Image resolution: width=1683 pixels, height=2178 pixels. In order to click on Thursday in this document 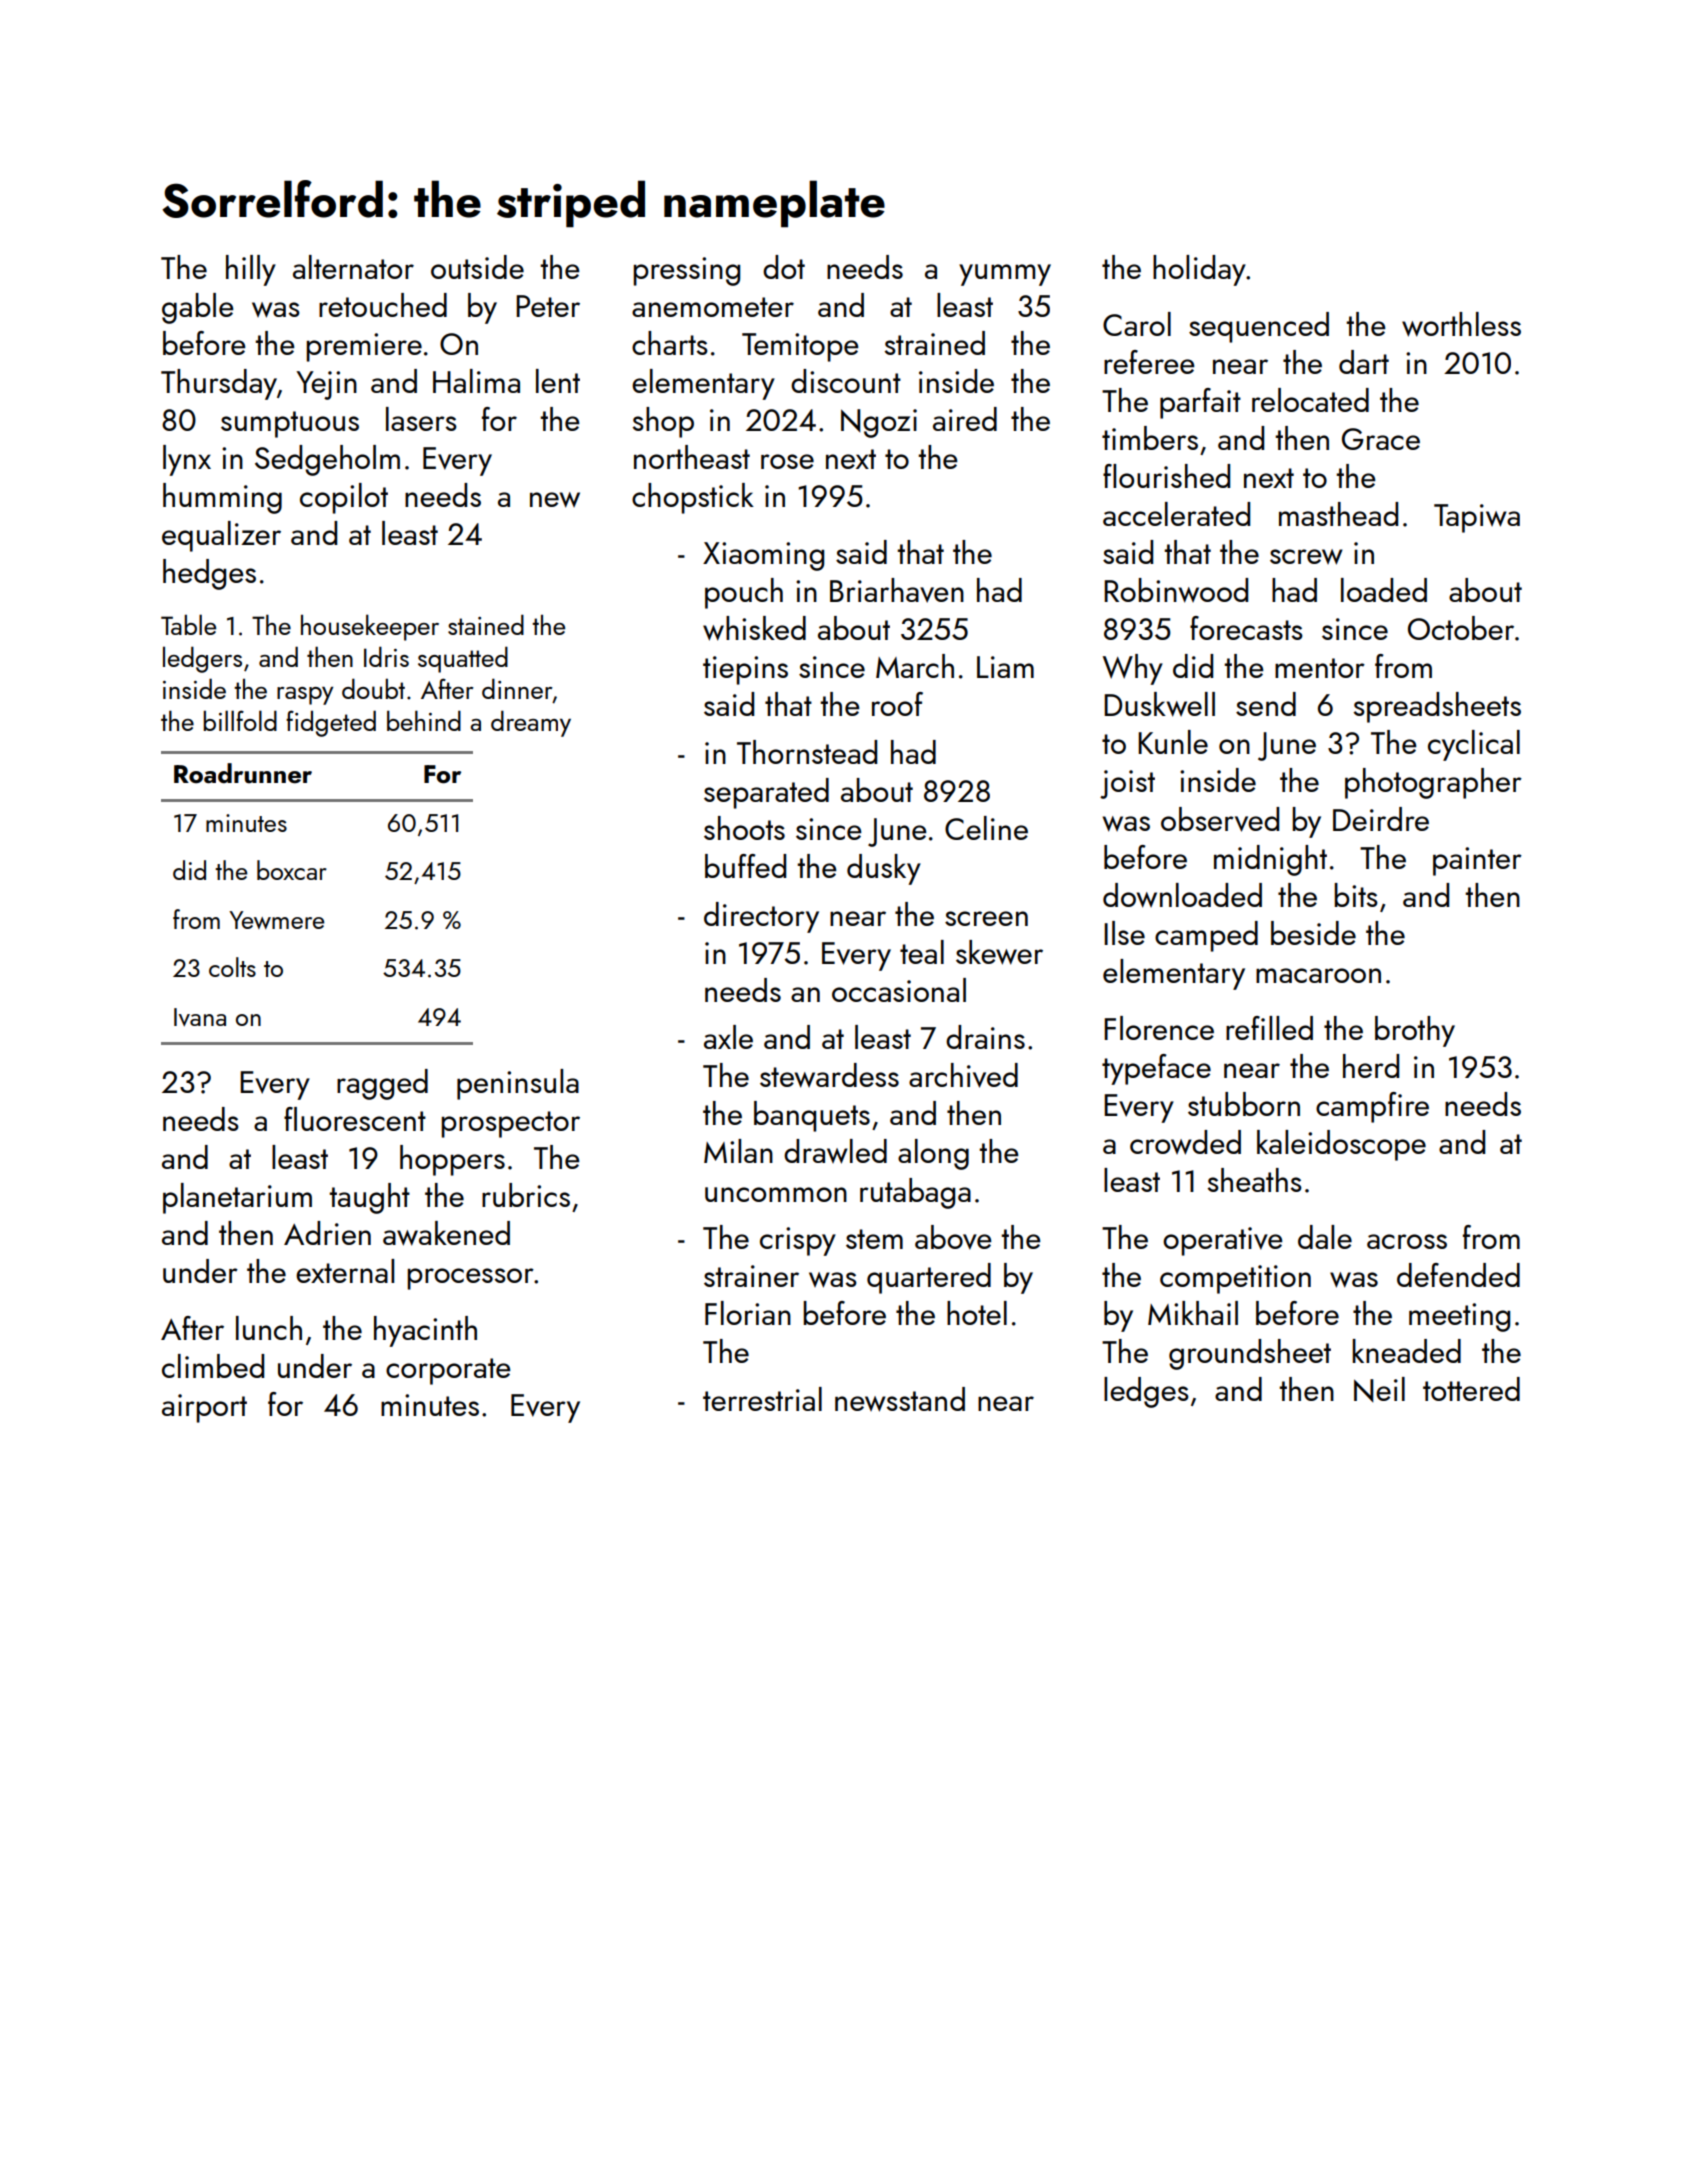, I will do `click(219, 384)`.
